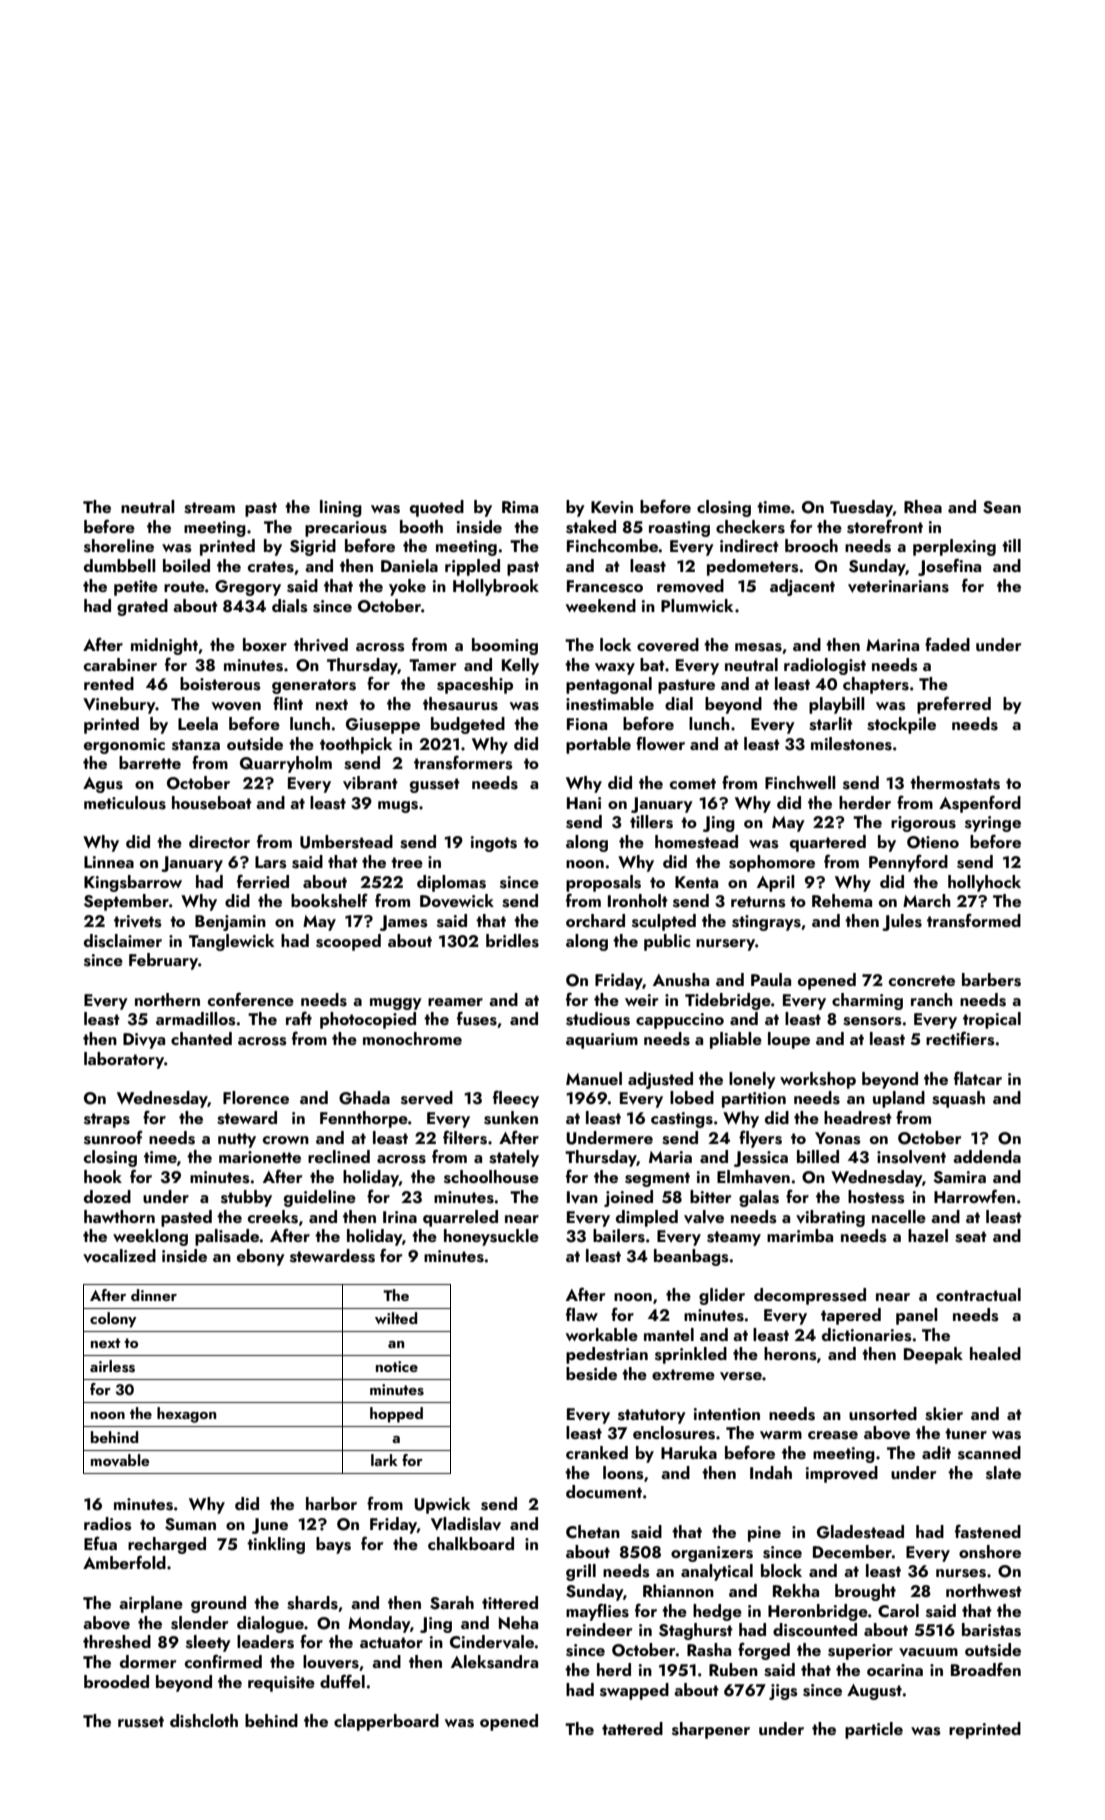 Image resolution: width=1105 pixels, height=1820 pixels. I want to click on vocalized, so click(119, 1256).
